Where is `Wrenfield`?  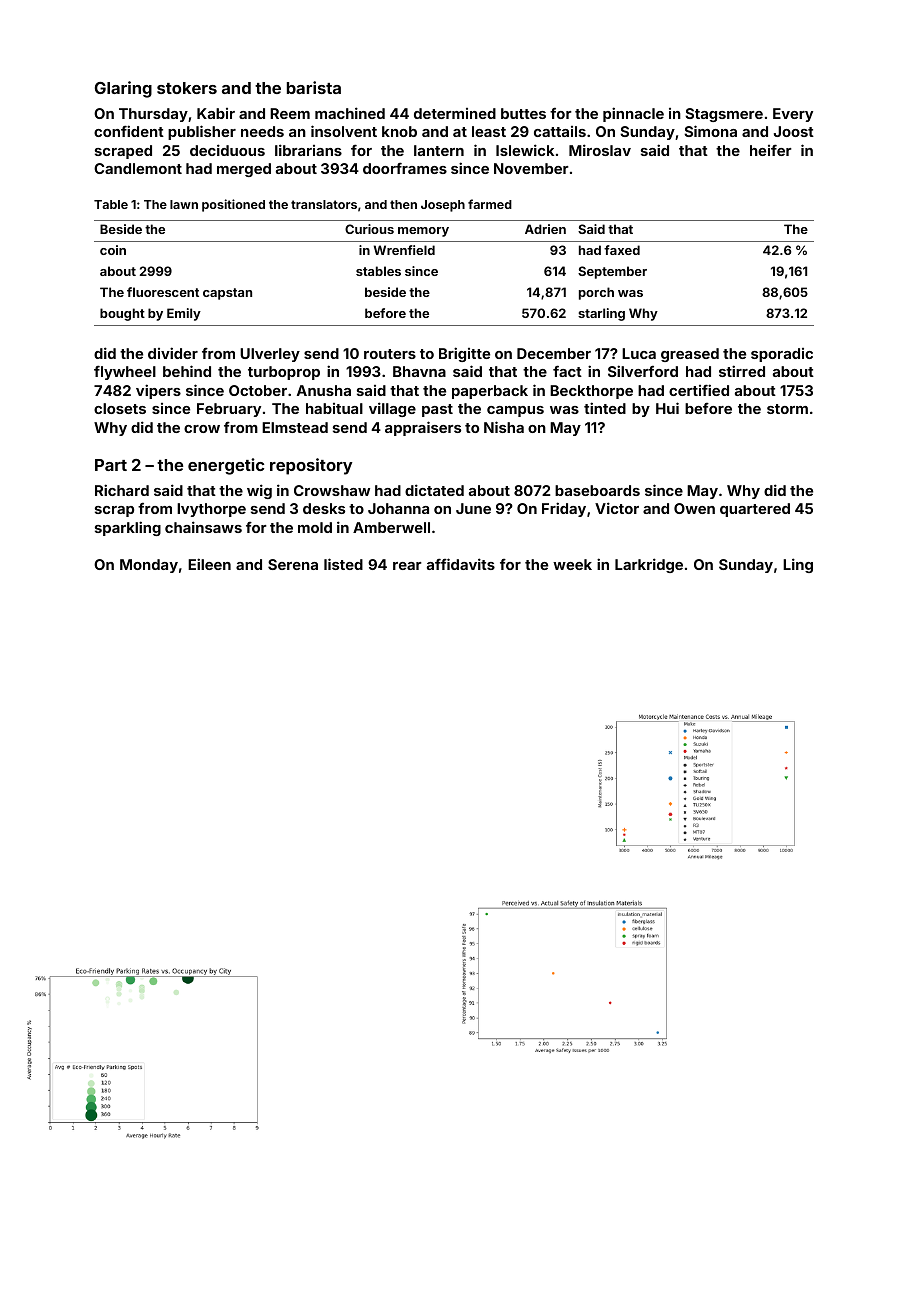 Wrenfield is located at coordinates (404, 250).
